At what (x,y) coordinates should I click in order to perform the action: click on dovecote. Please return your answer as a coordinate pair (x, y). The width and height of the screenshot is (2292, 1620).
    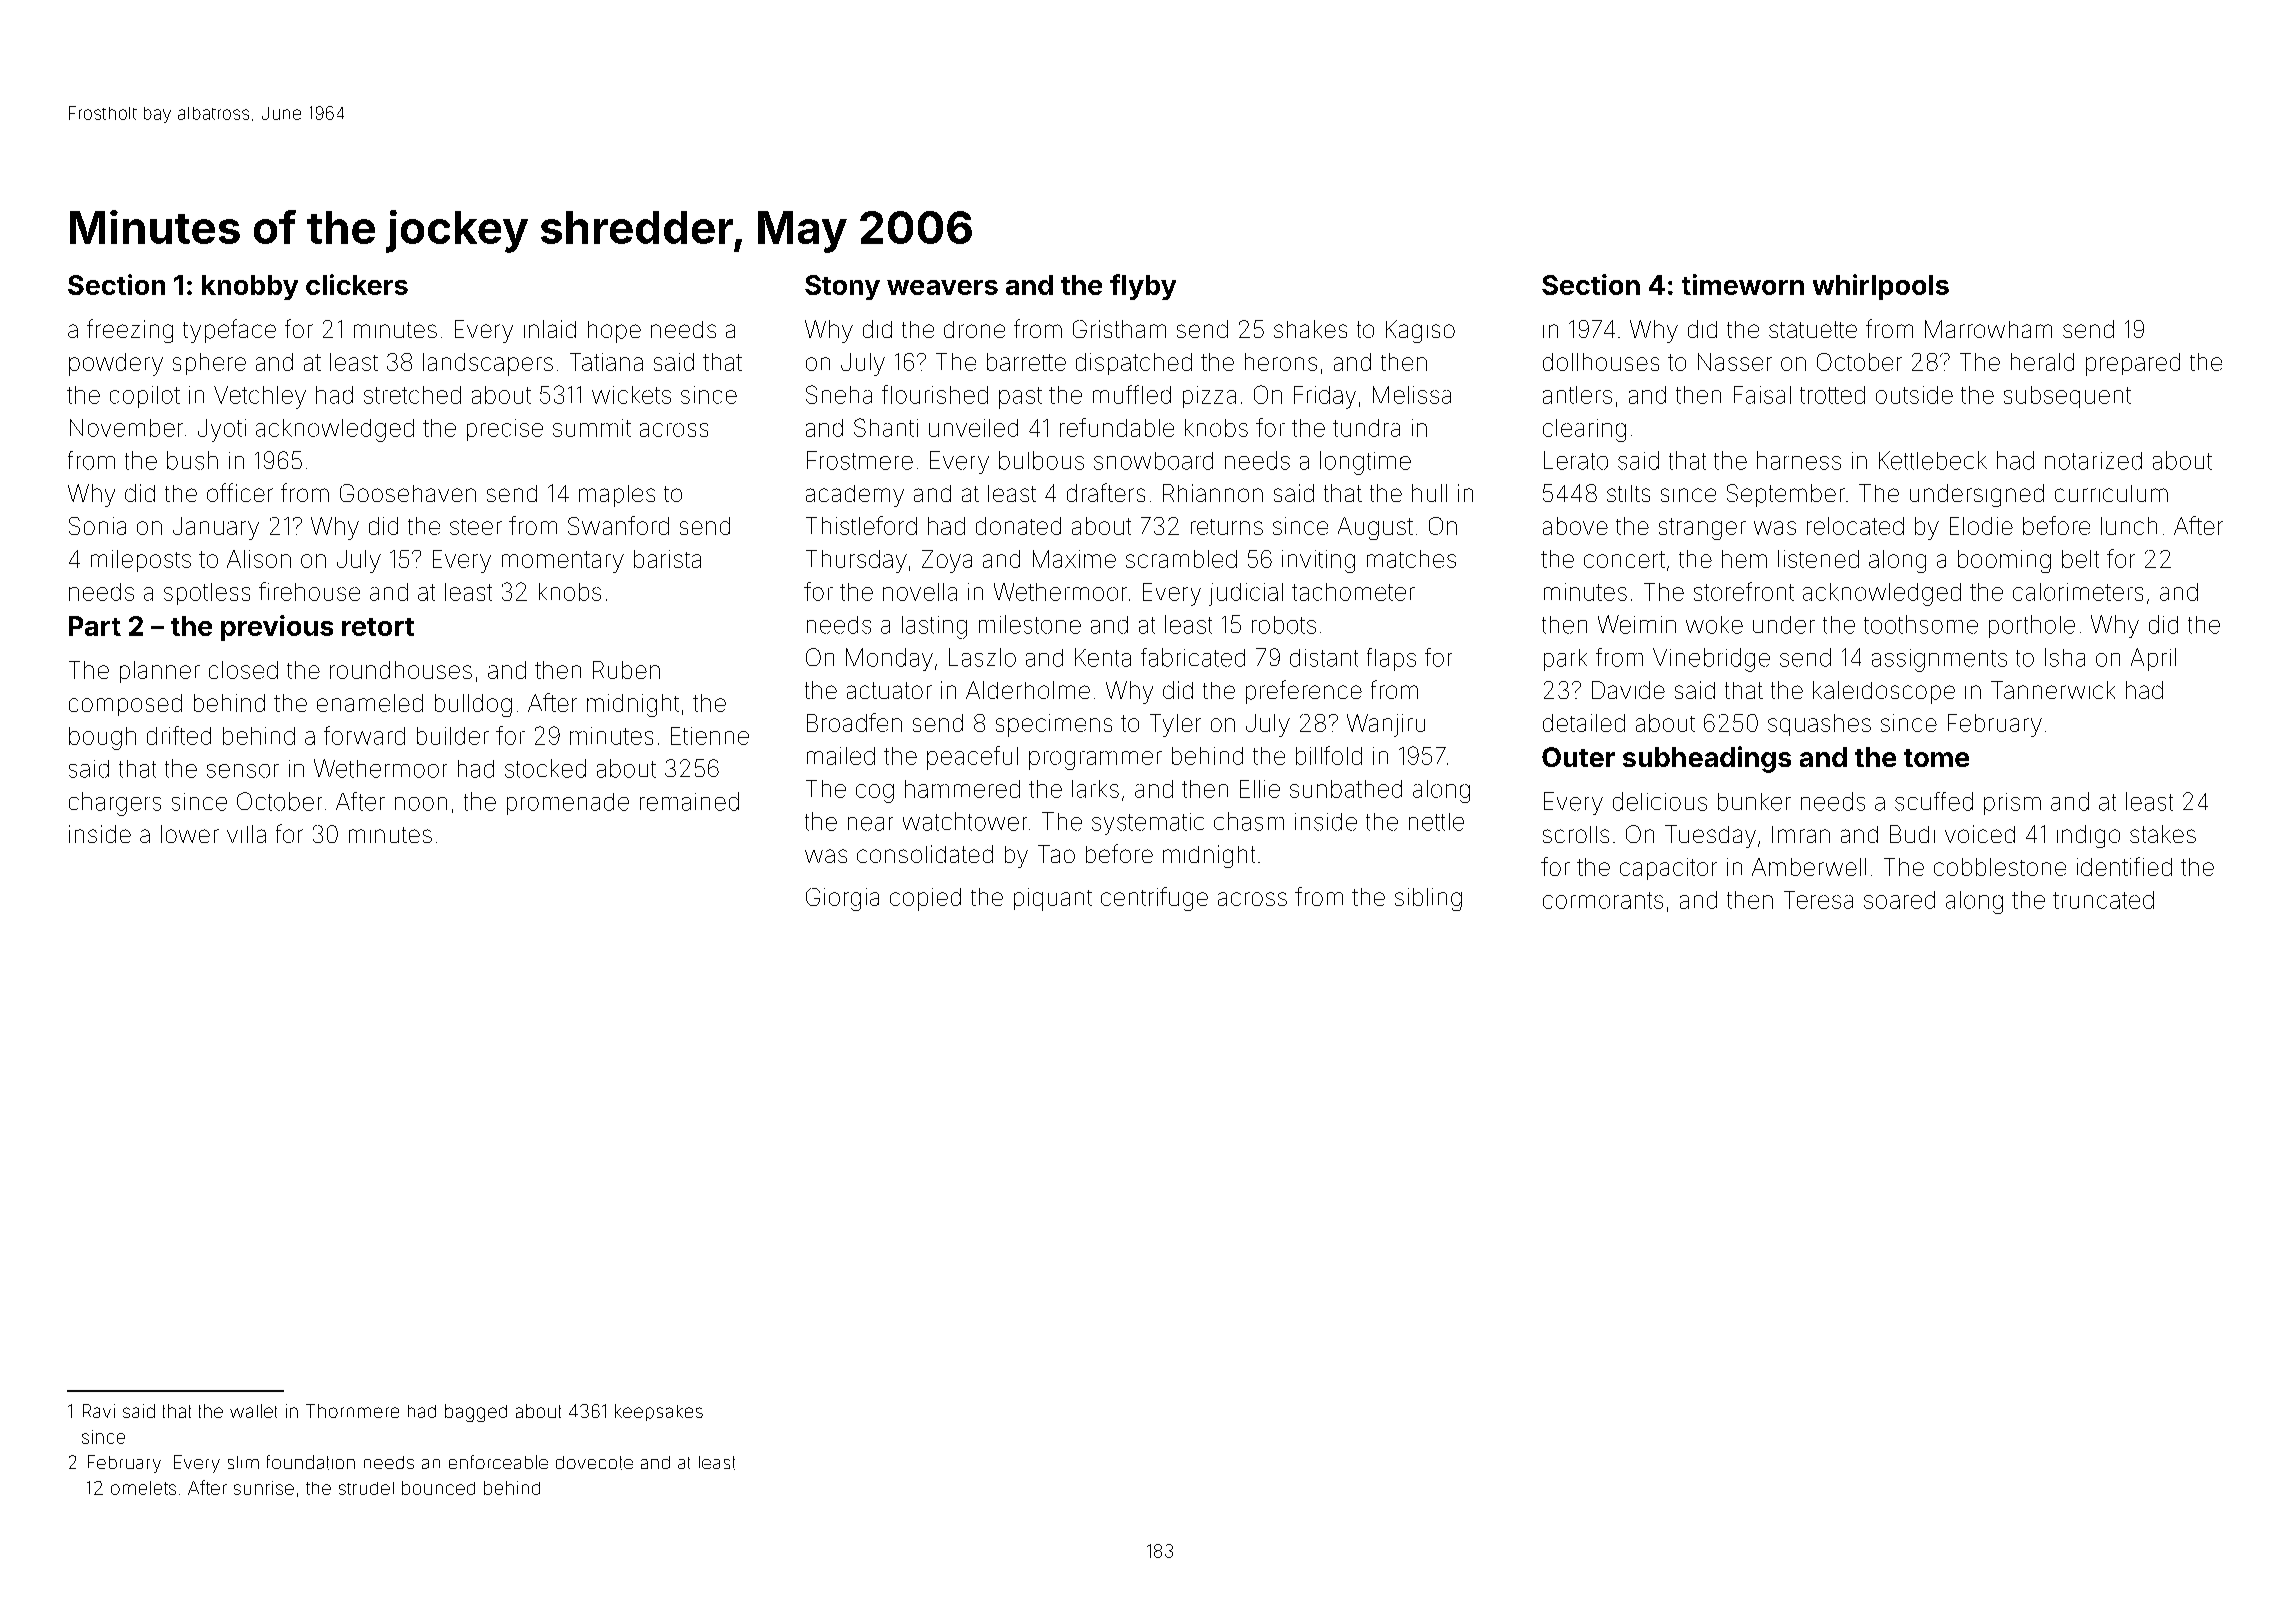
    Looking at the image, I should click on (594, 1463).
